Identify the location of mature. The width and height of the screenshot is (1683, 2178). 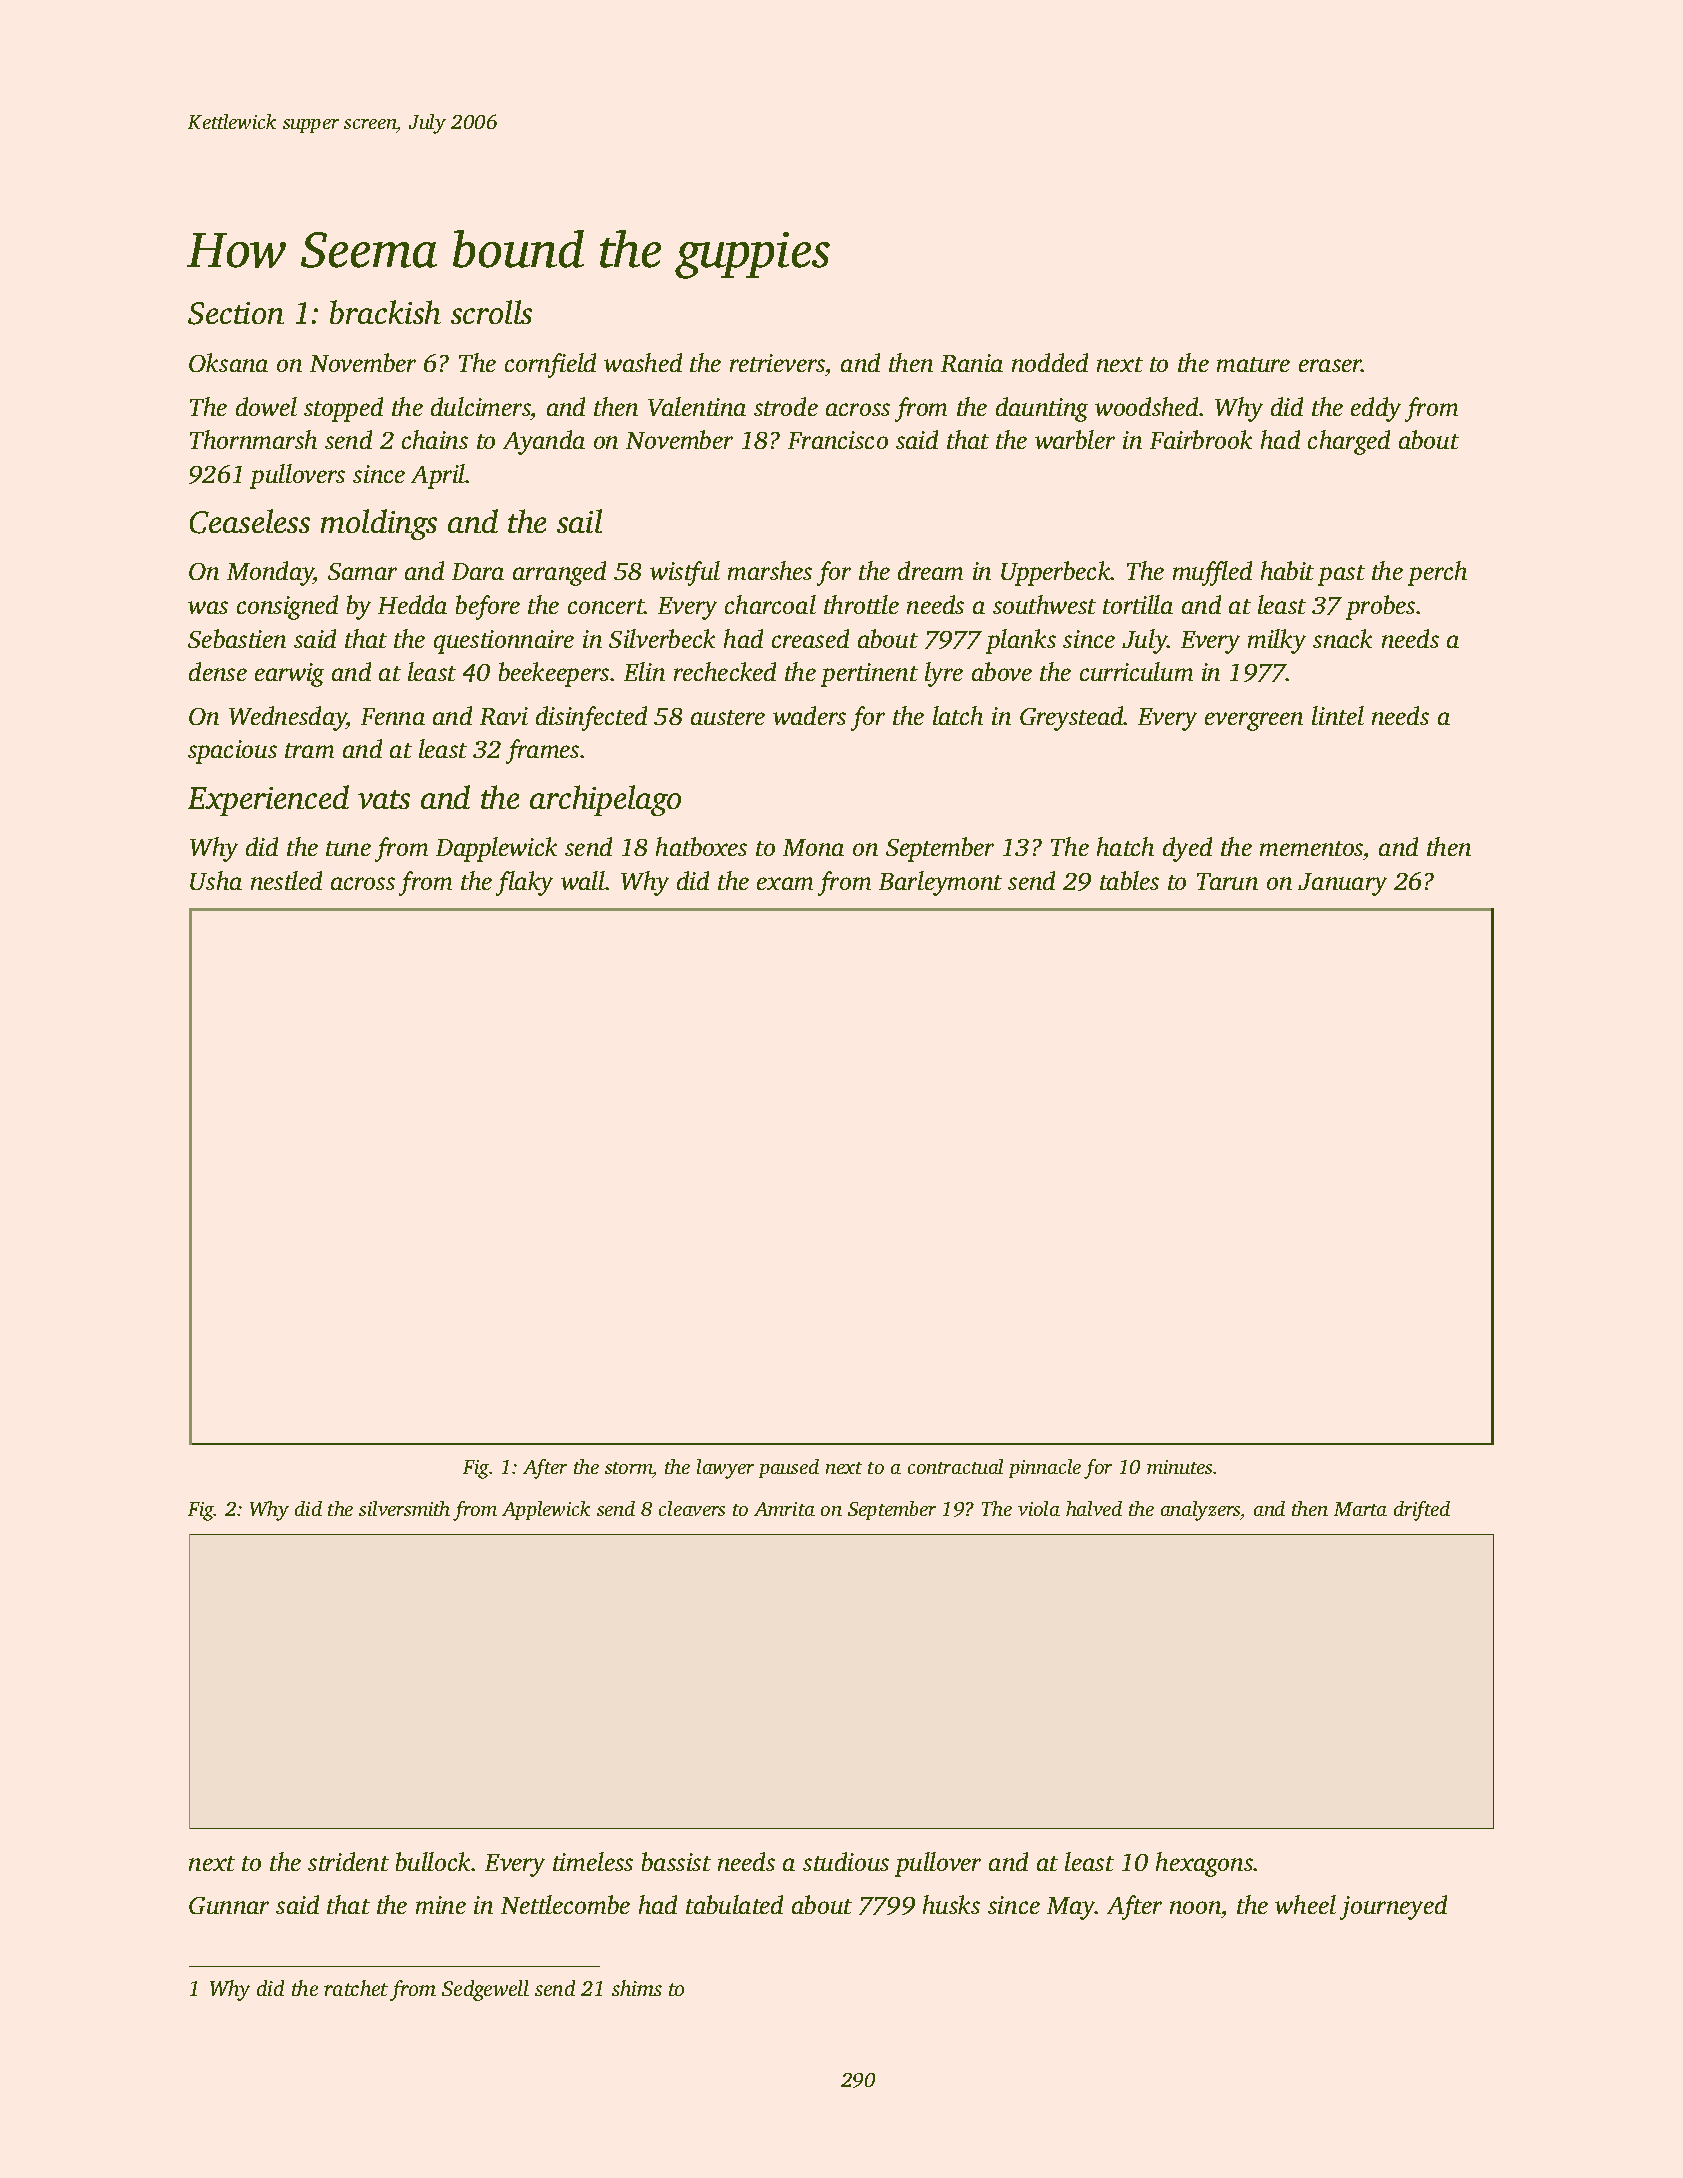
(1253, 364).
